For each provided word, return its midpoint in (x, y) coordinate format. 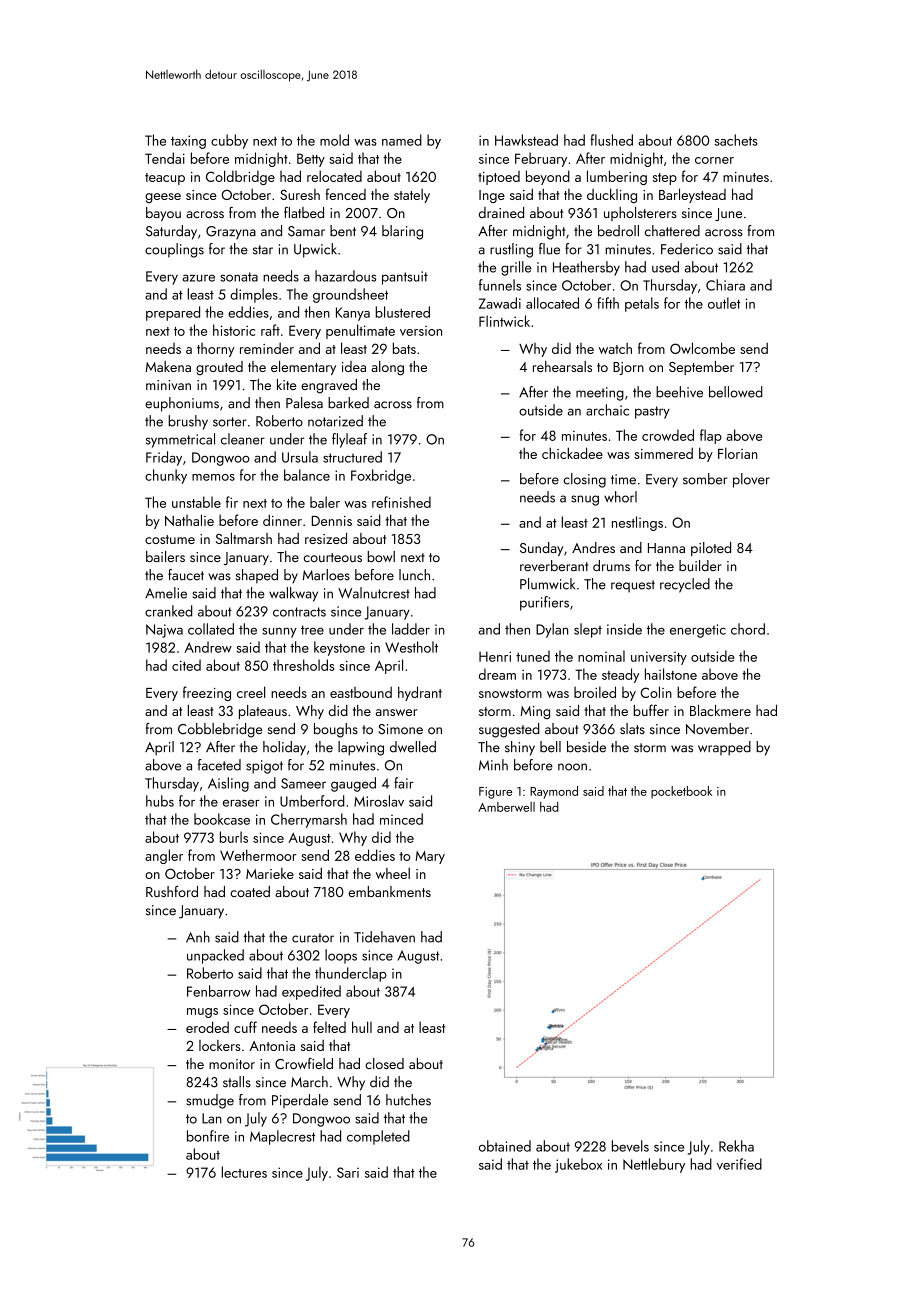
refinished (401, 502)
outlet (724, 303)
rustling (511, 250)
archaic (607, 410)
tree (312, 630)
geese (163, 198)
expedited (311, 992)
